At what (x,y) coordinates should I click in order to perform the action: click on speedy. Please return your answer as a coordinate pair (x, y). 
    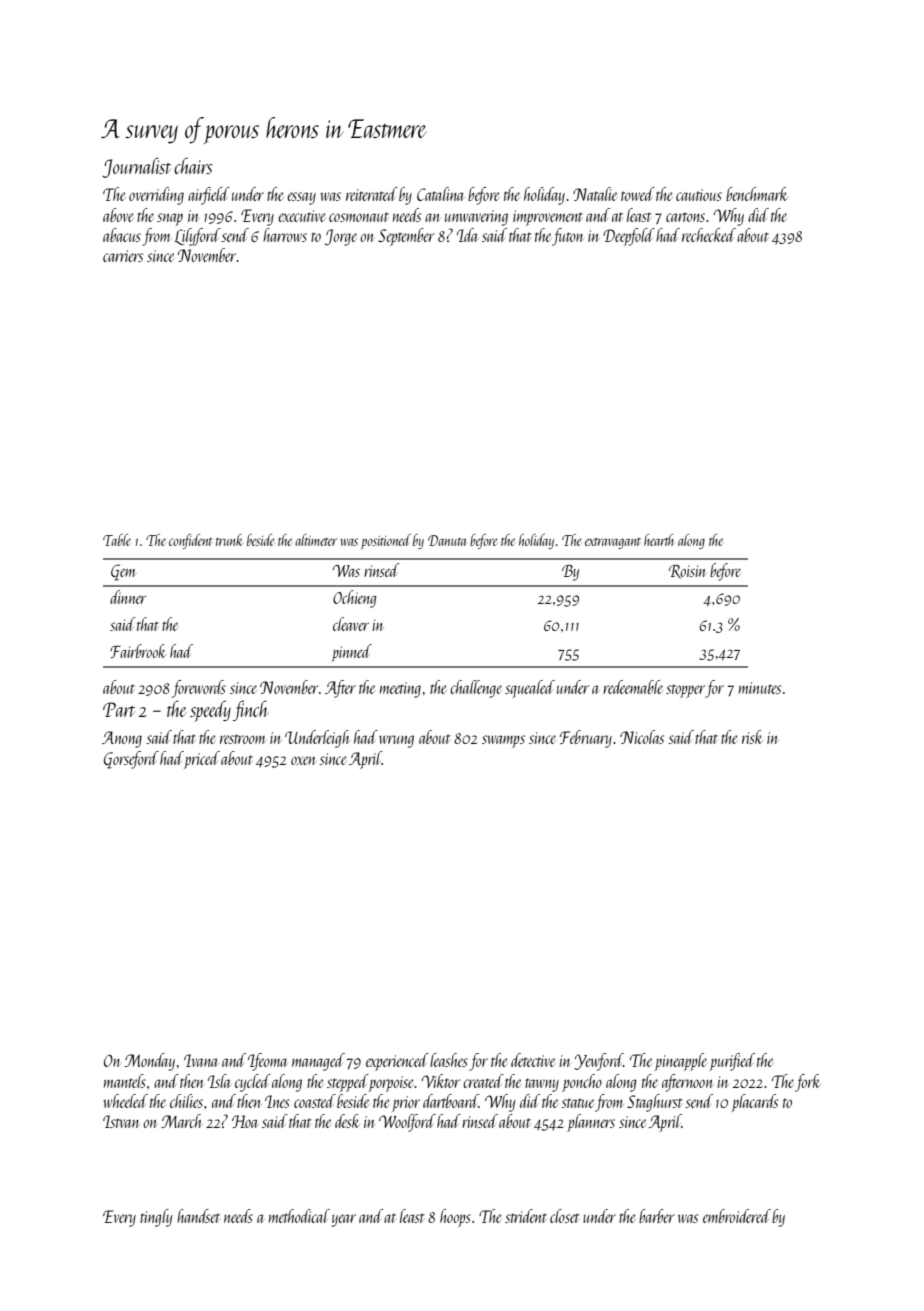
    Looking at the image, I should click on (210, 711).
